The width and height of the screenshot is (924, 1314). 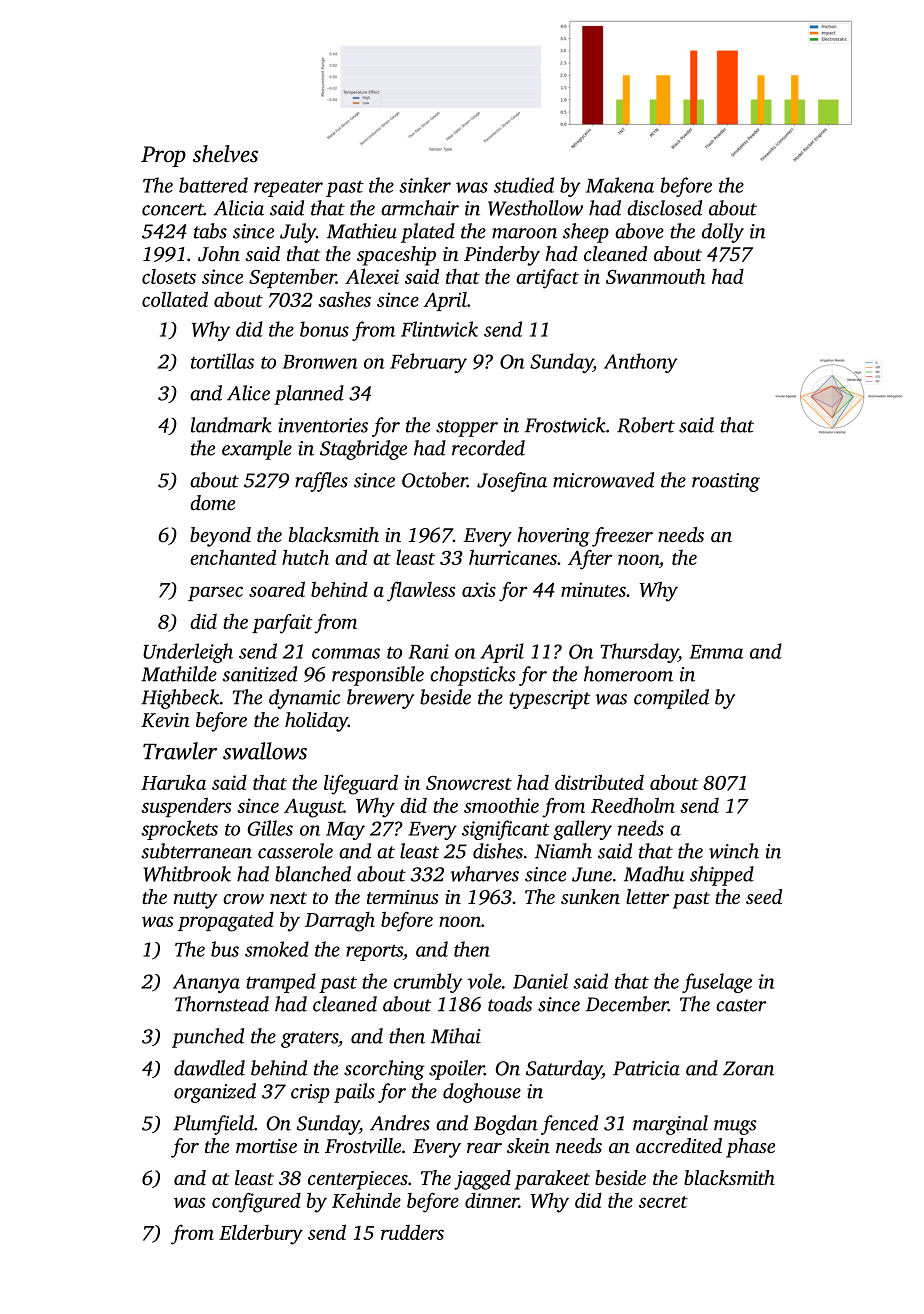 I want to click on Underleigh, so click(x=188, y=653).
